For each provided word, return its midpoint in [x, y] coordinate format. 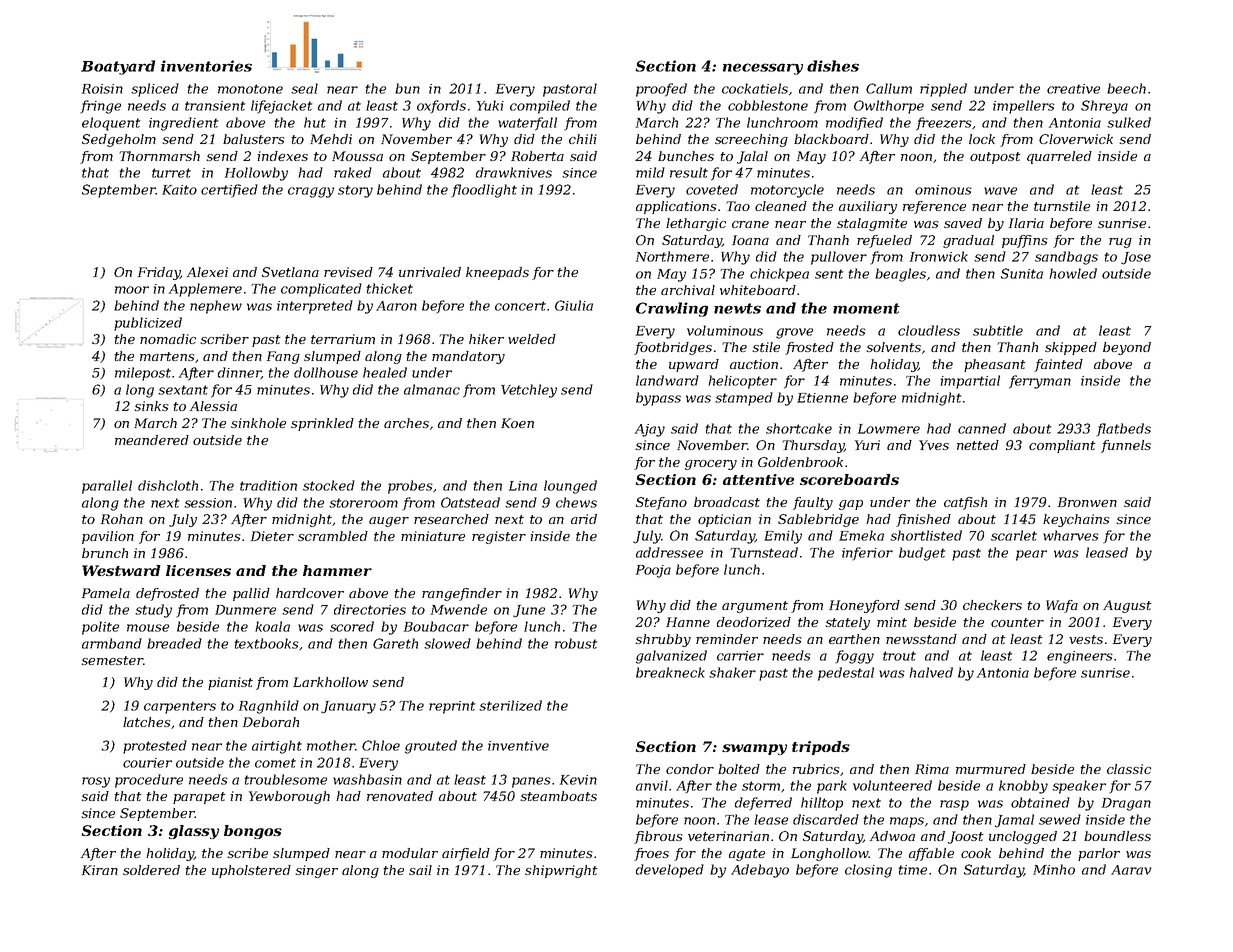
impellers [1024, 107]
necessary [763, 69]
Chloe [381, 745]
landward [667, 380]
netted [978, 445]
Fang [283, 357]
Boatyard [118, 67]
